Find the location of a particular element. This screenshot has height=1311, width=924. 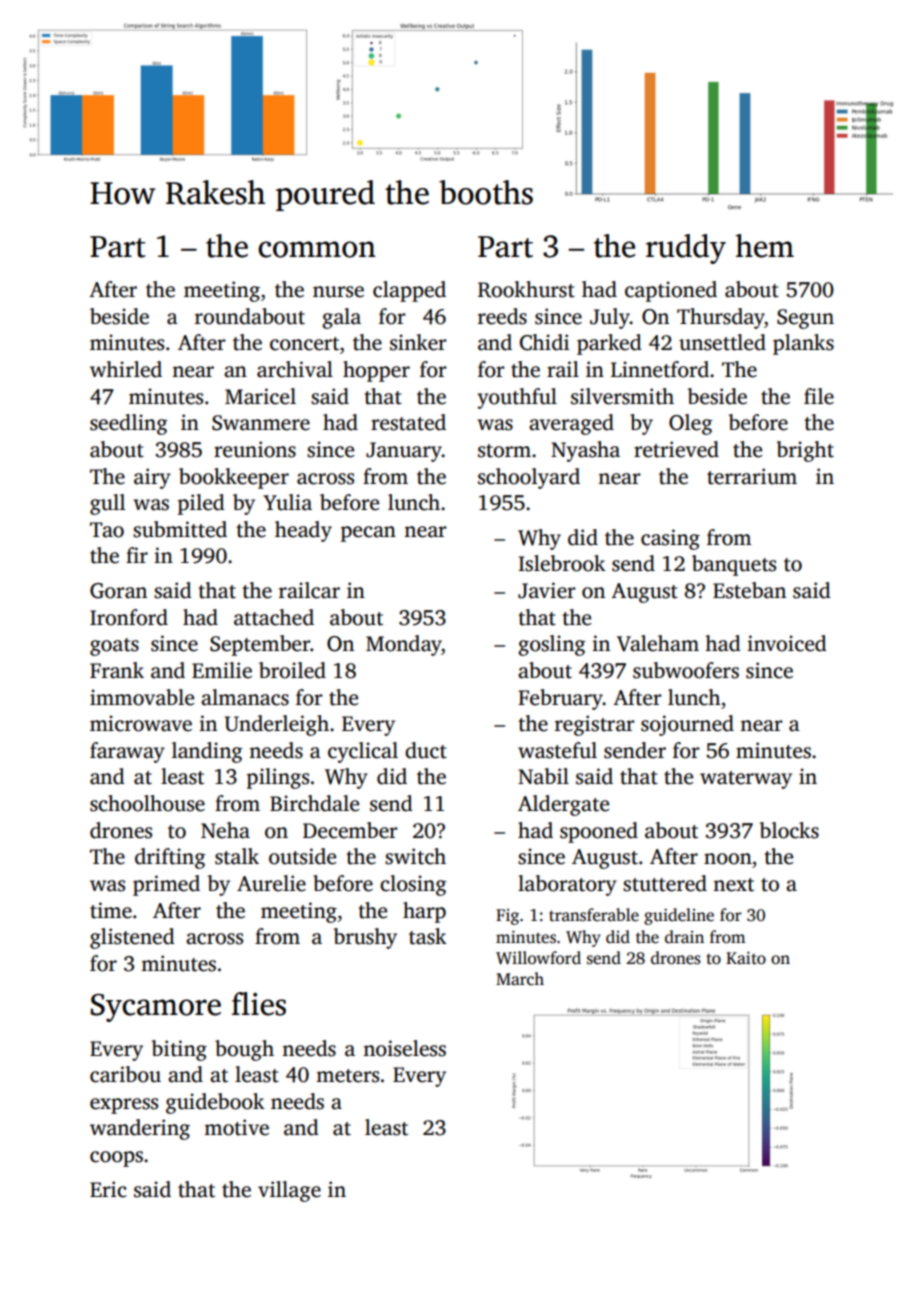

switch is located at coordinates (415, 856).
